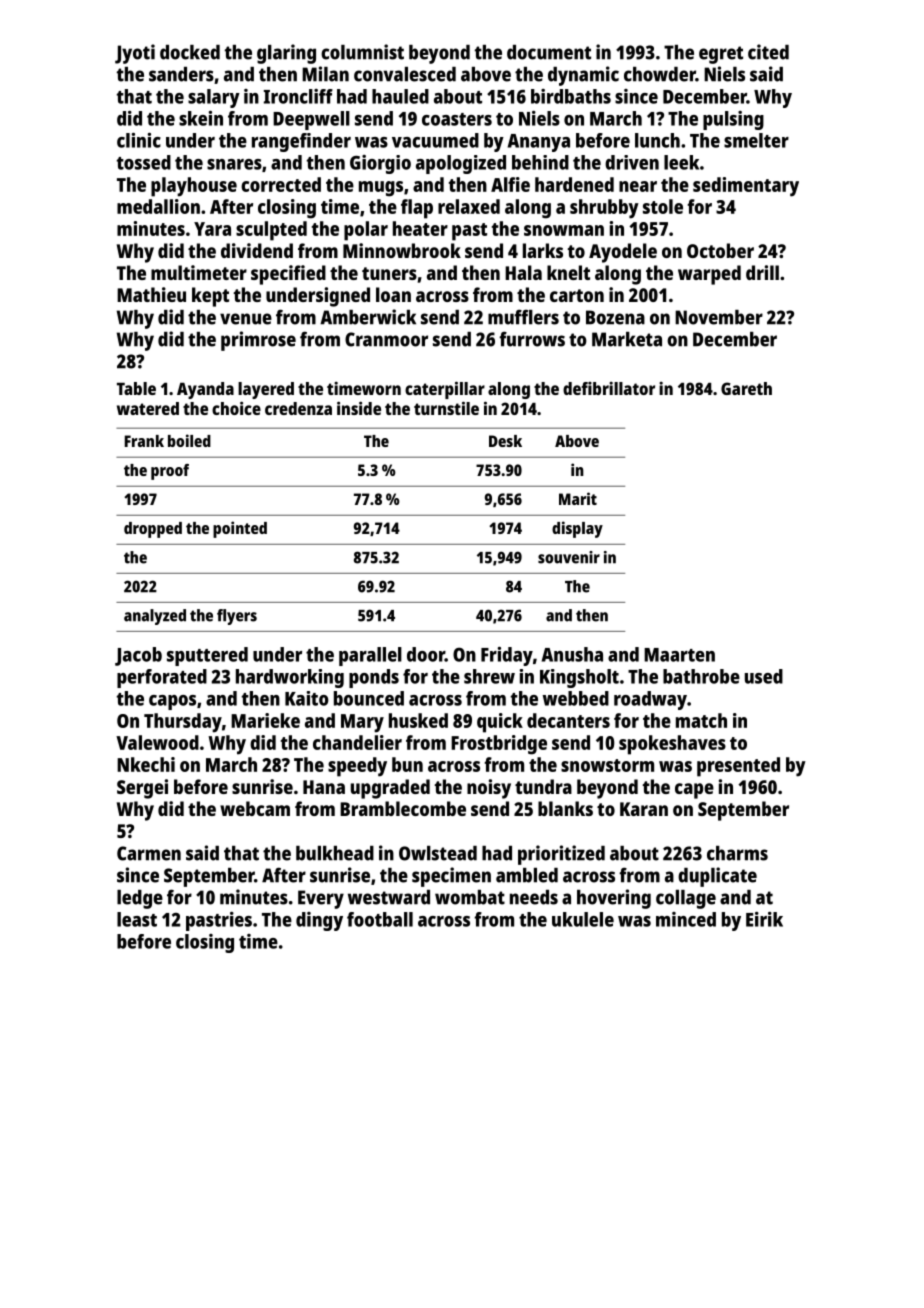  I want to click on glaring, so click(286, 54).
